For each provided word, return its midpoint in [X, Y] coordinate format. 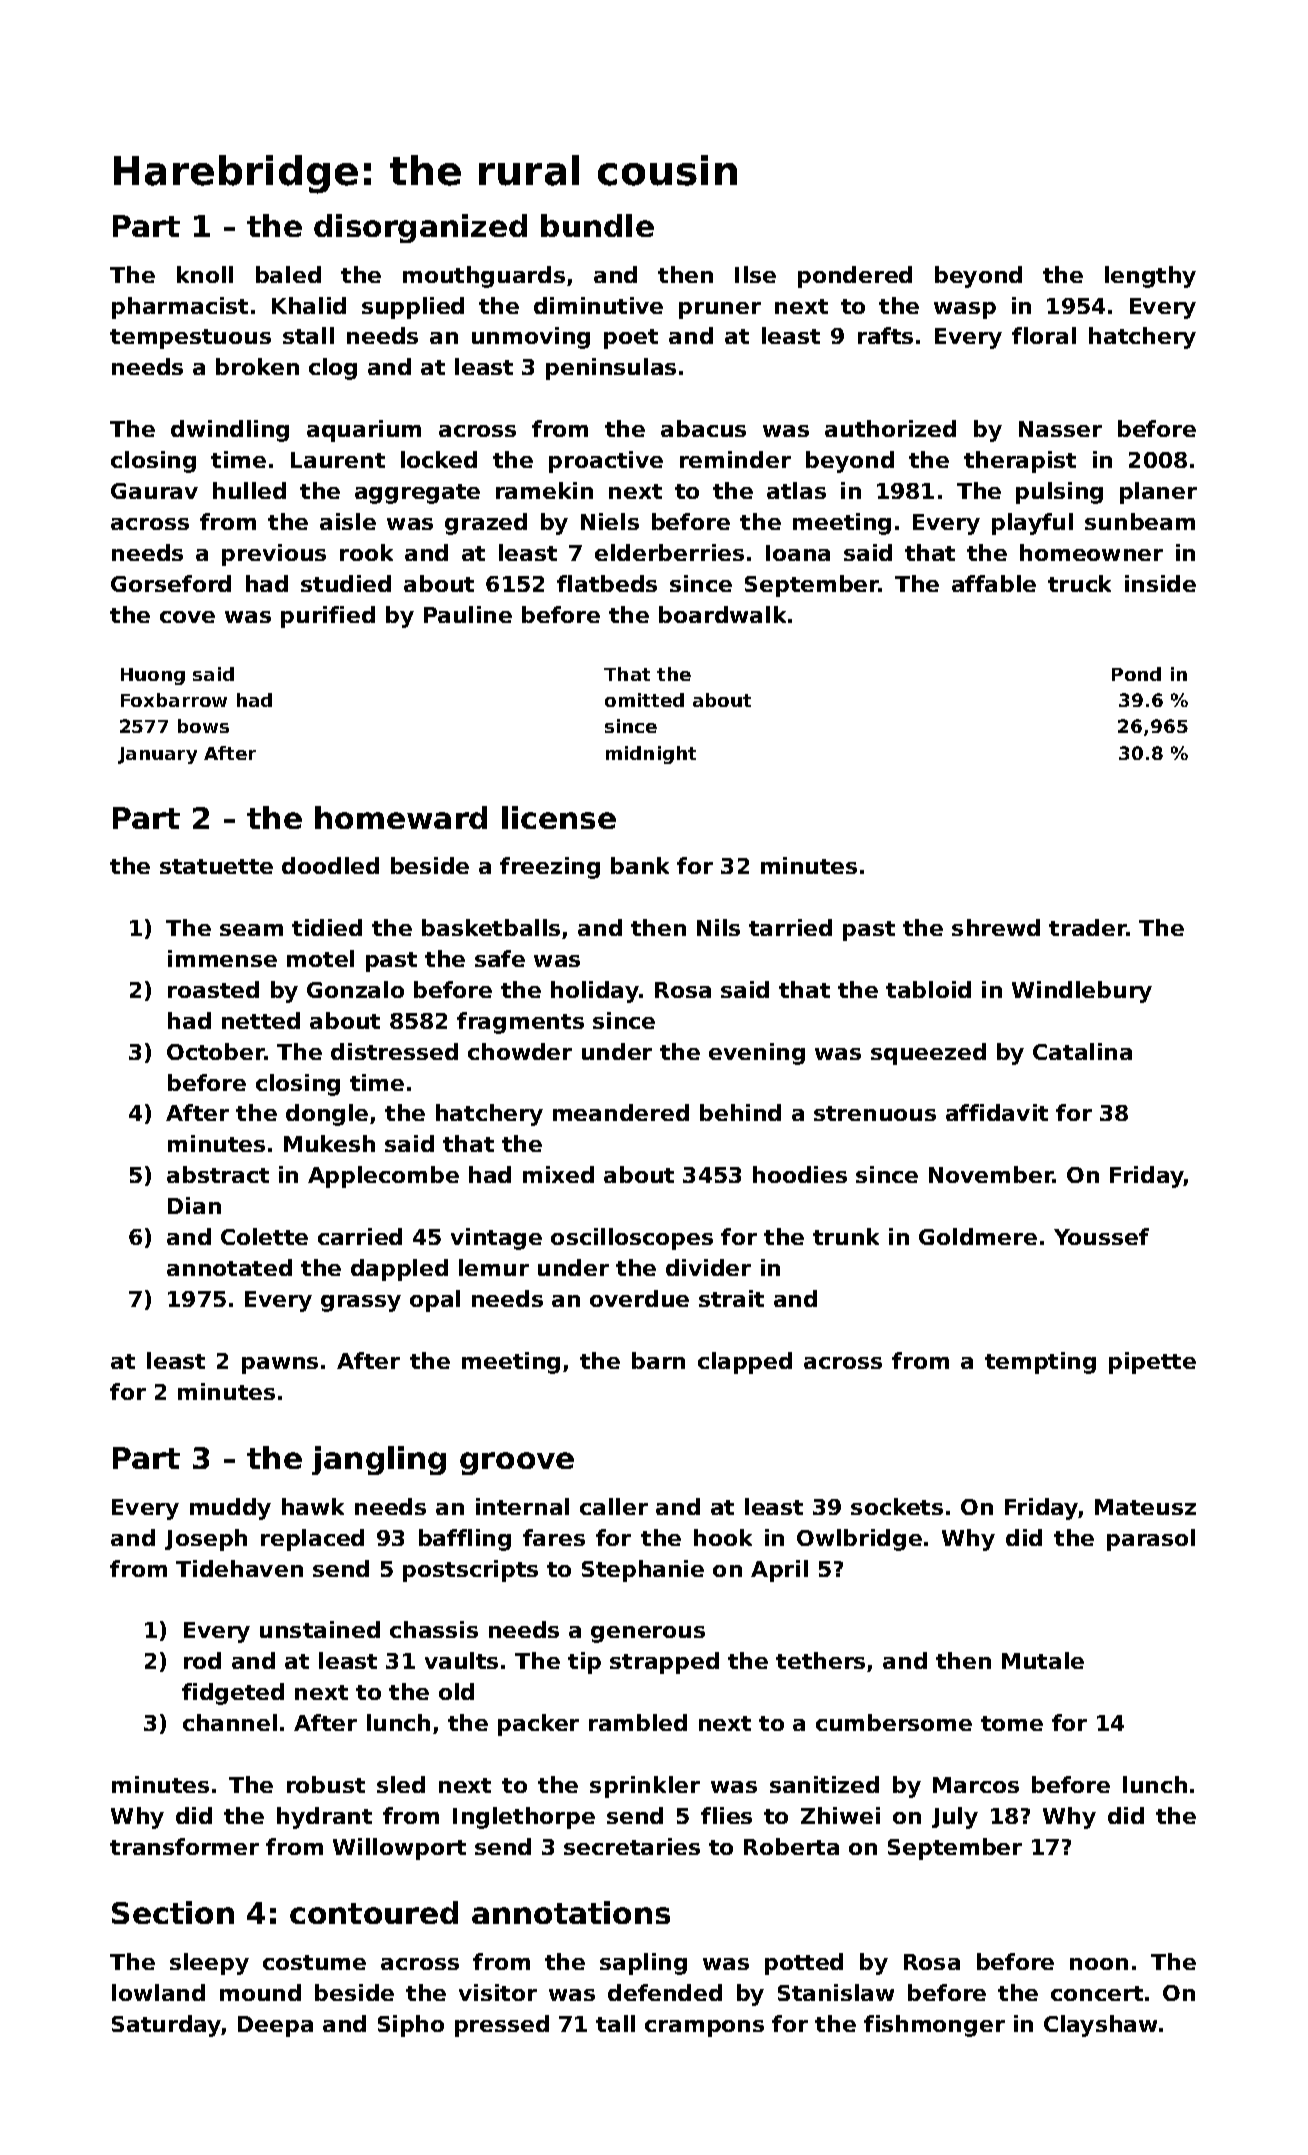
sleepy [209, 1964]
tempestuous [190, 339]
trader [1088, 927]
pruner [720, 310]
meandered [621, 1112]
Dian [194, 1205]
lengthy [1150, 277]
